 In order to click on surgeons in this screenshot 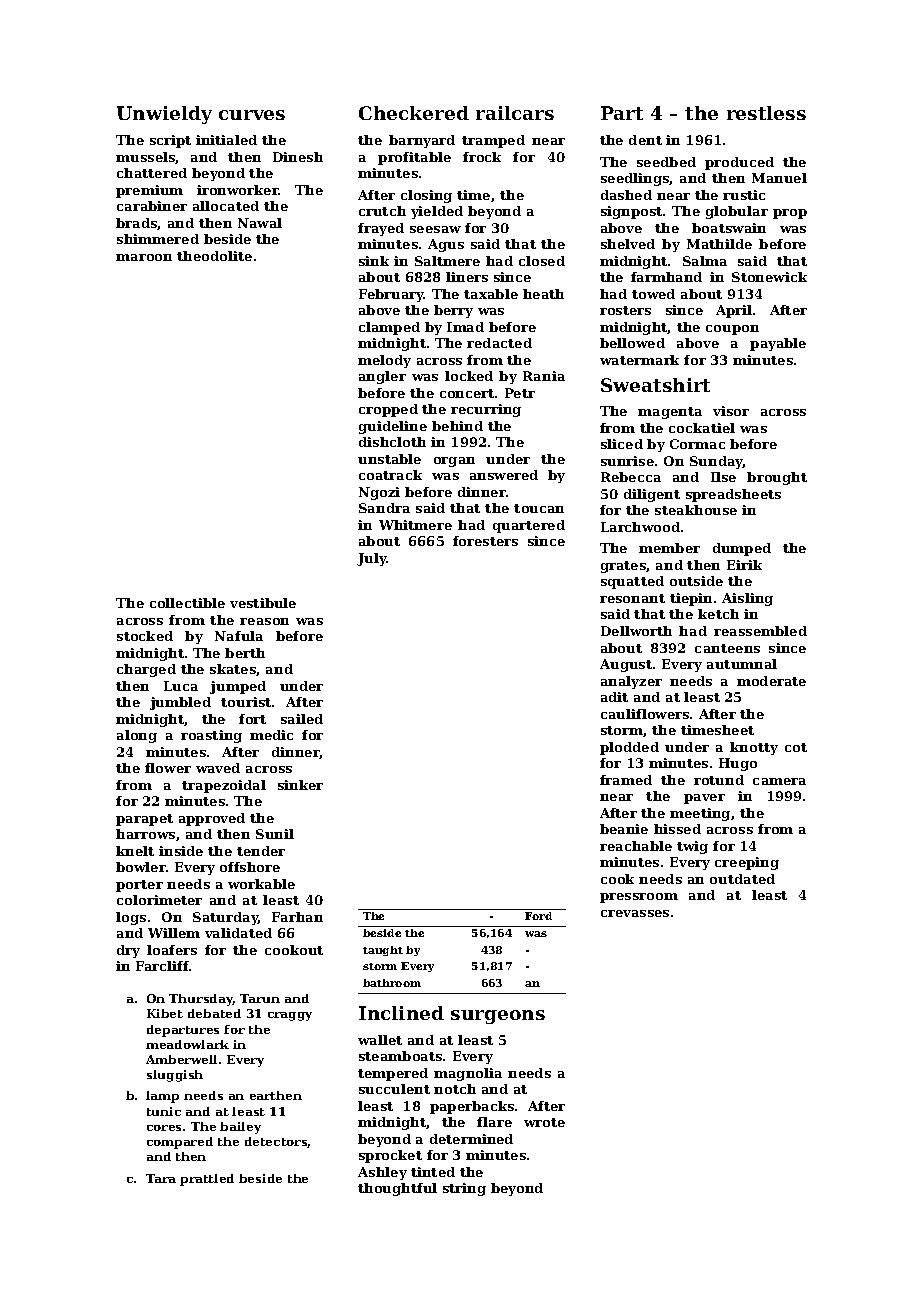, I will do `click(498, 1017)`.
